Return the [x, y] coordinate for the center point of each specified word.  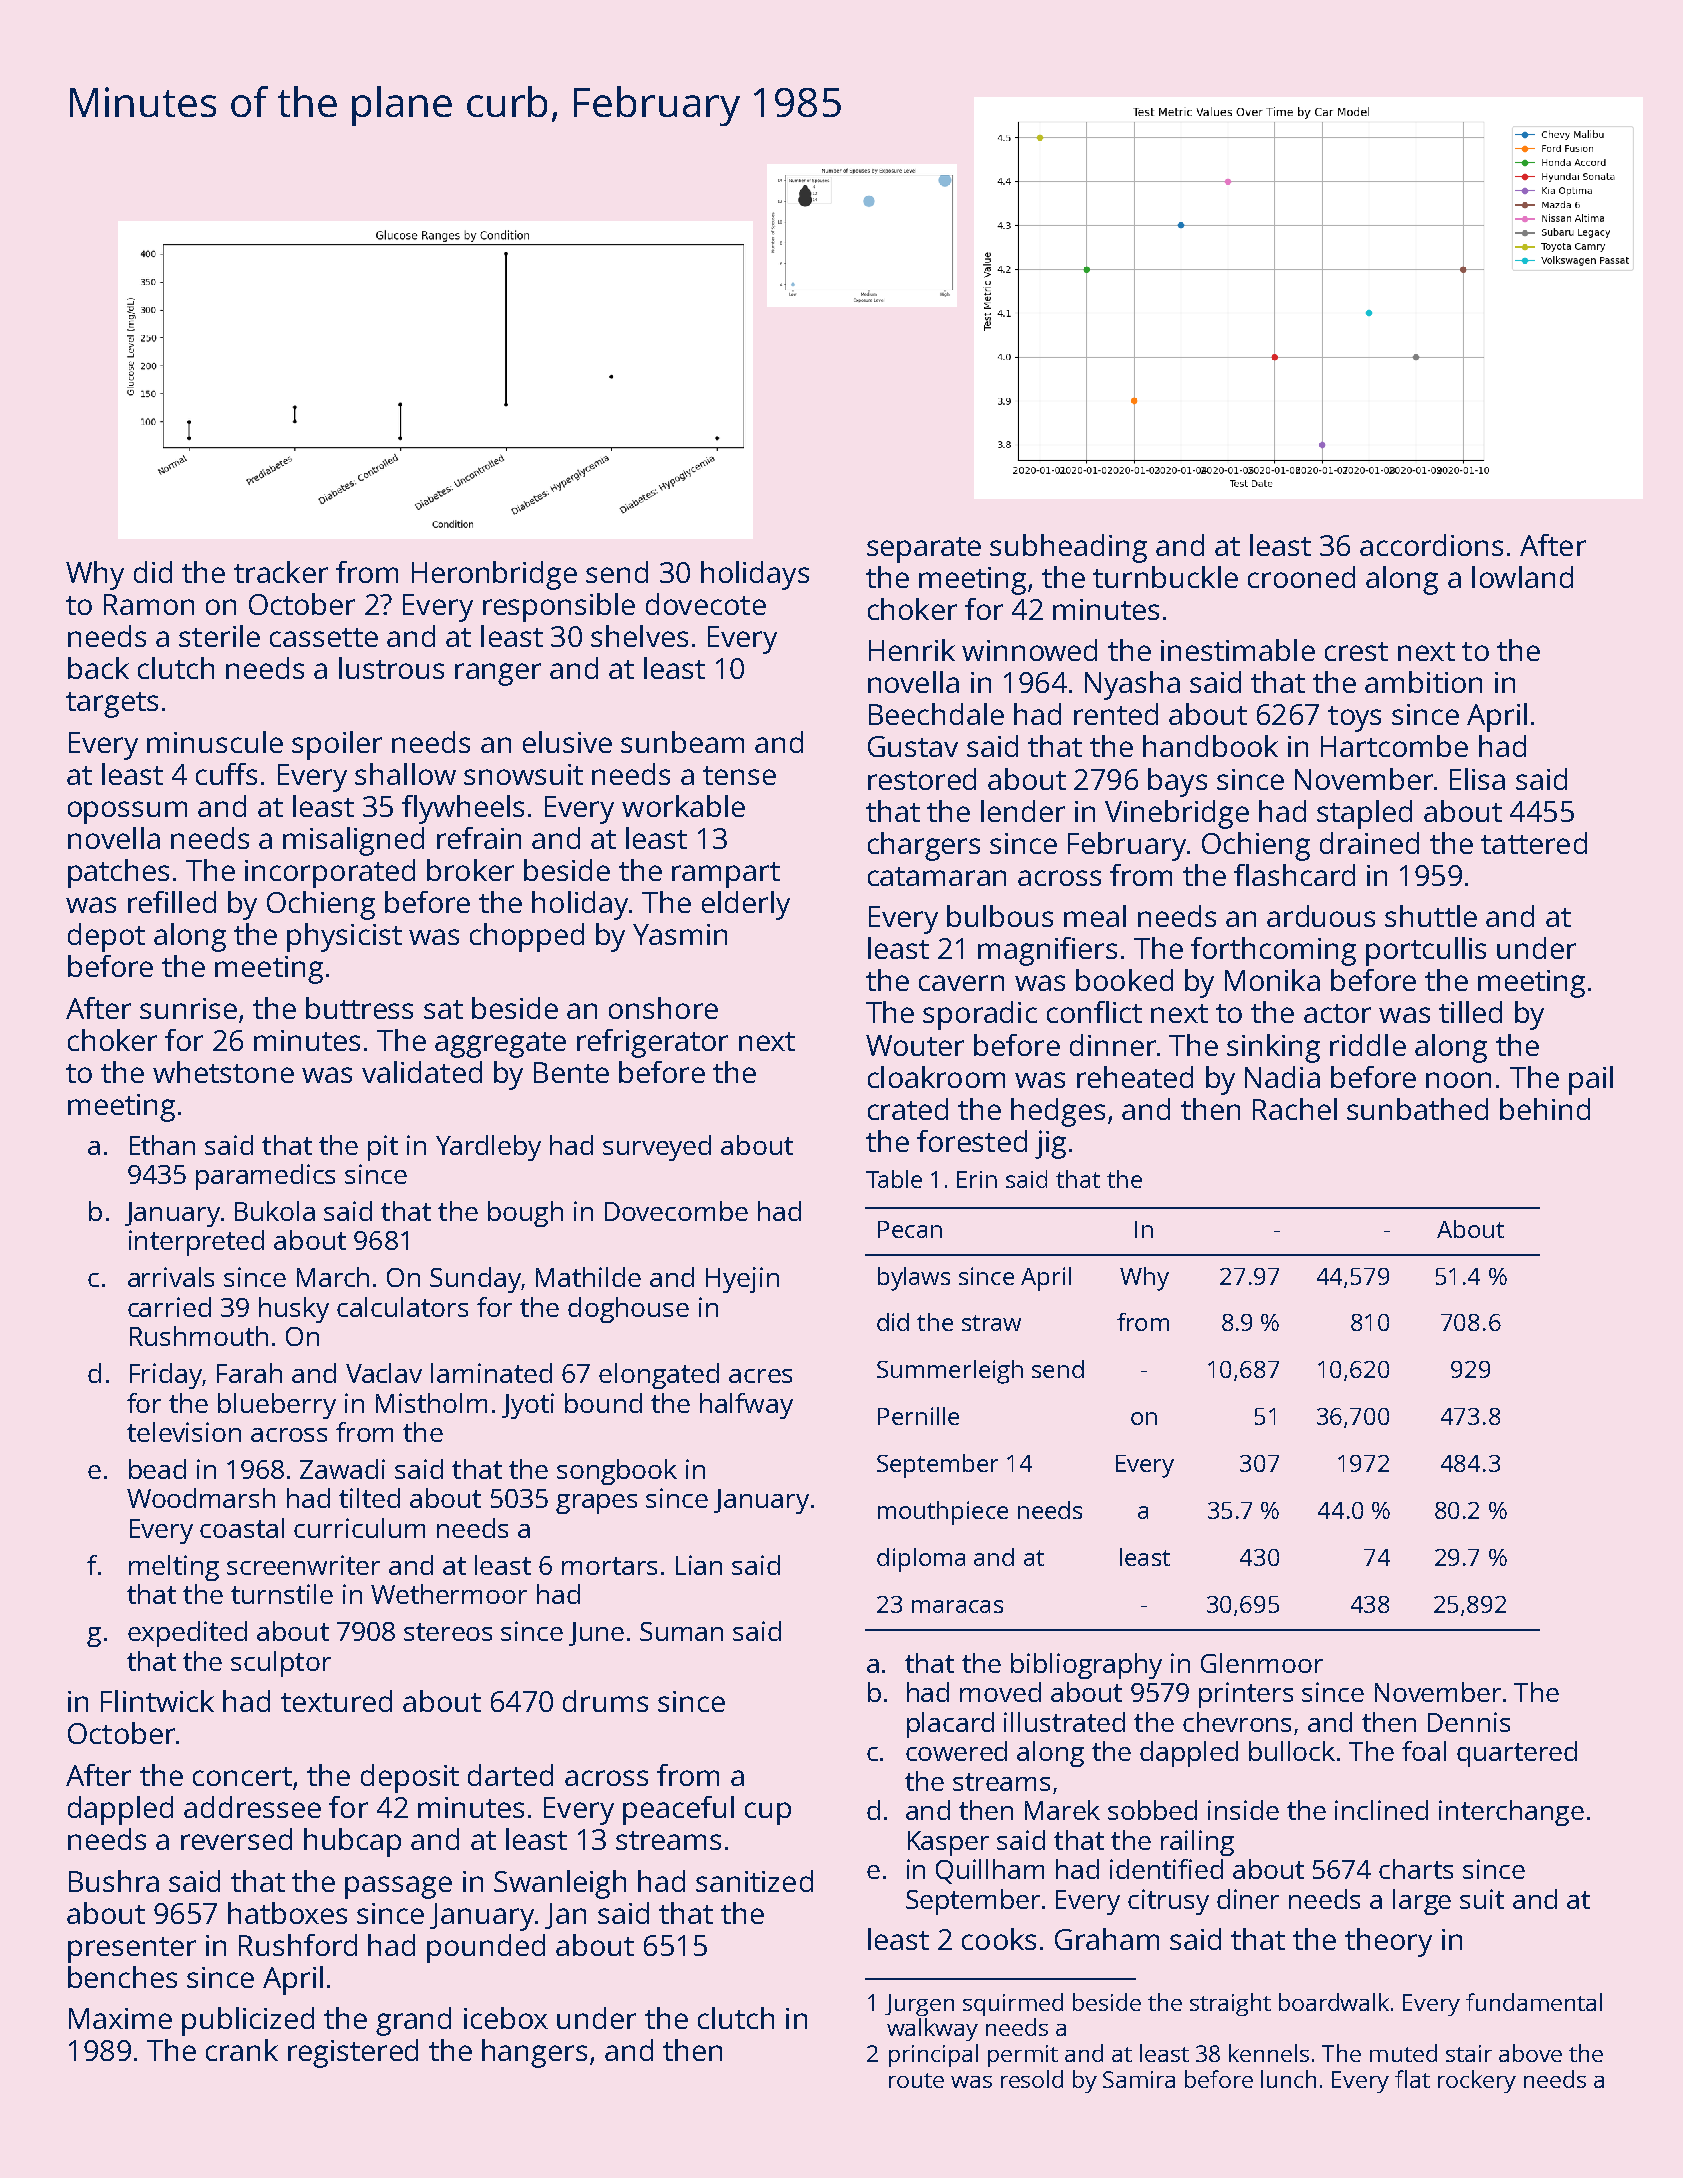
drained [1369, 843]
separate [924, 550]
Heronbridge [494, 575]
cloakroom [936, 1077]
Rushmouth [199, 1336]
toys [1354, 719]
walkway [932, 2029]
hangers [534, 2053]
